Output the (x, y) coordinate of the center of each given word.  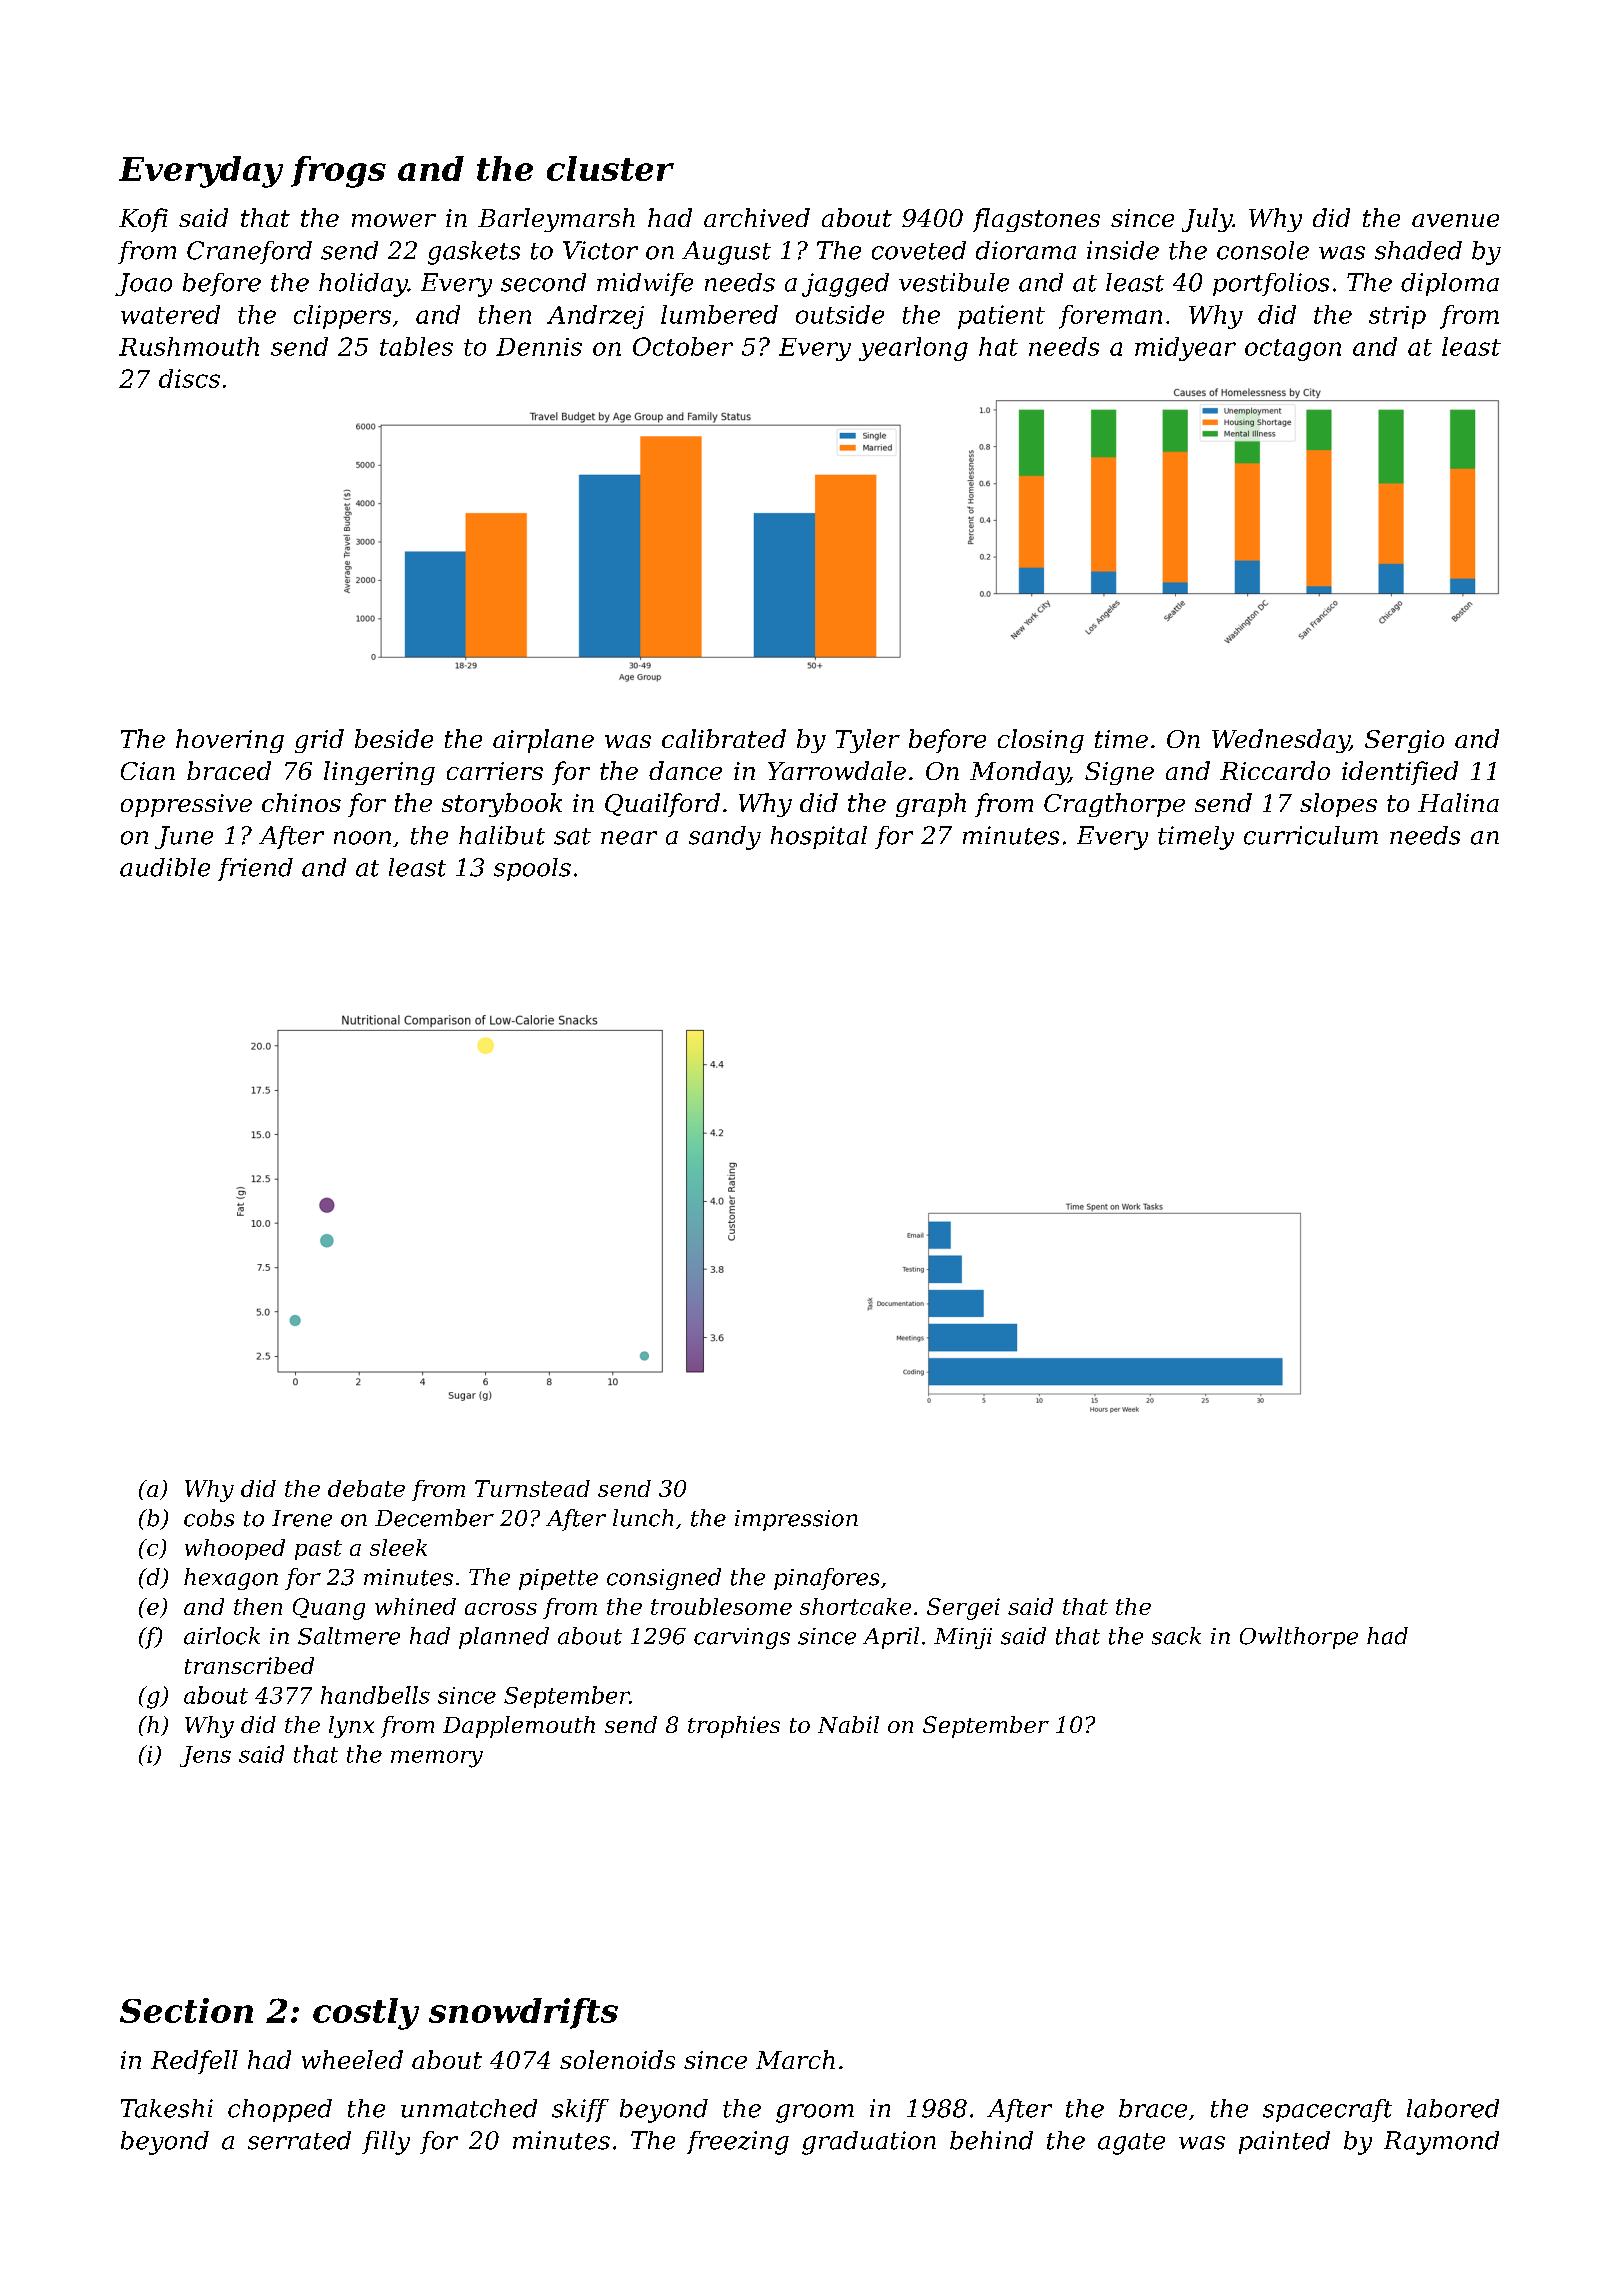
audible (165, 867)
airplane (543, 741)
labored (1453, 2108)
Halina (1458, 802)
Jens (205, 1756)
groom (815, 2113)
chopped (280, 2110)
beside (394, 738)
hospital (819, 837)
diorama (1026, 250)
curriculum (1311, 835)
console (1263, 250)
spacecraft (1327, 2110)
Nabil (848, 1724)
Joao (143, 284)
